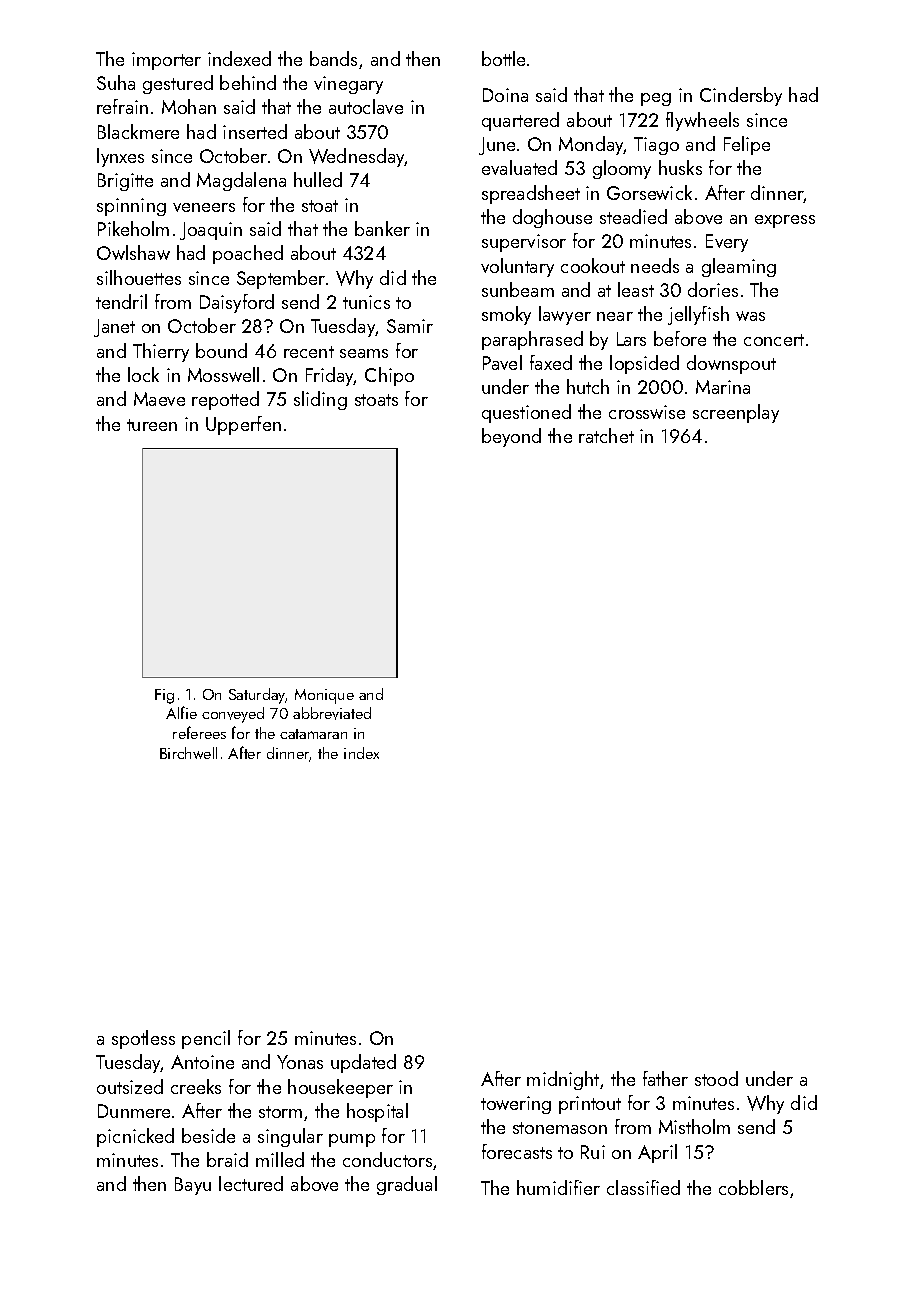 This screenshot has height=1314, width=924. Describe the element at coordinates (357, 157) in the screenshot. I see `Wednesday` at that location.
